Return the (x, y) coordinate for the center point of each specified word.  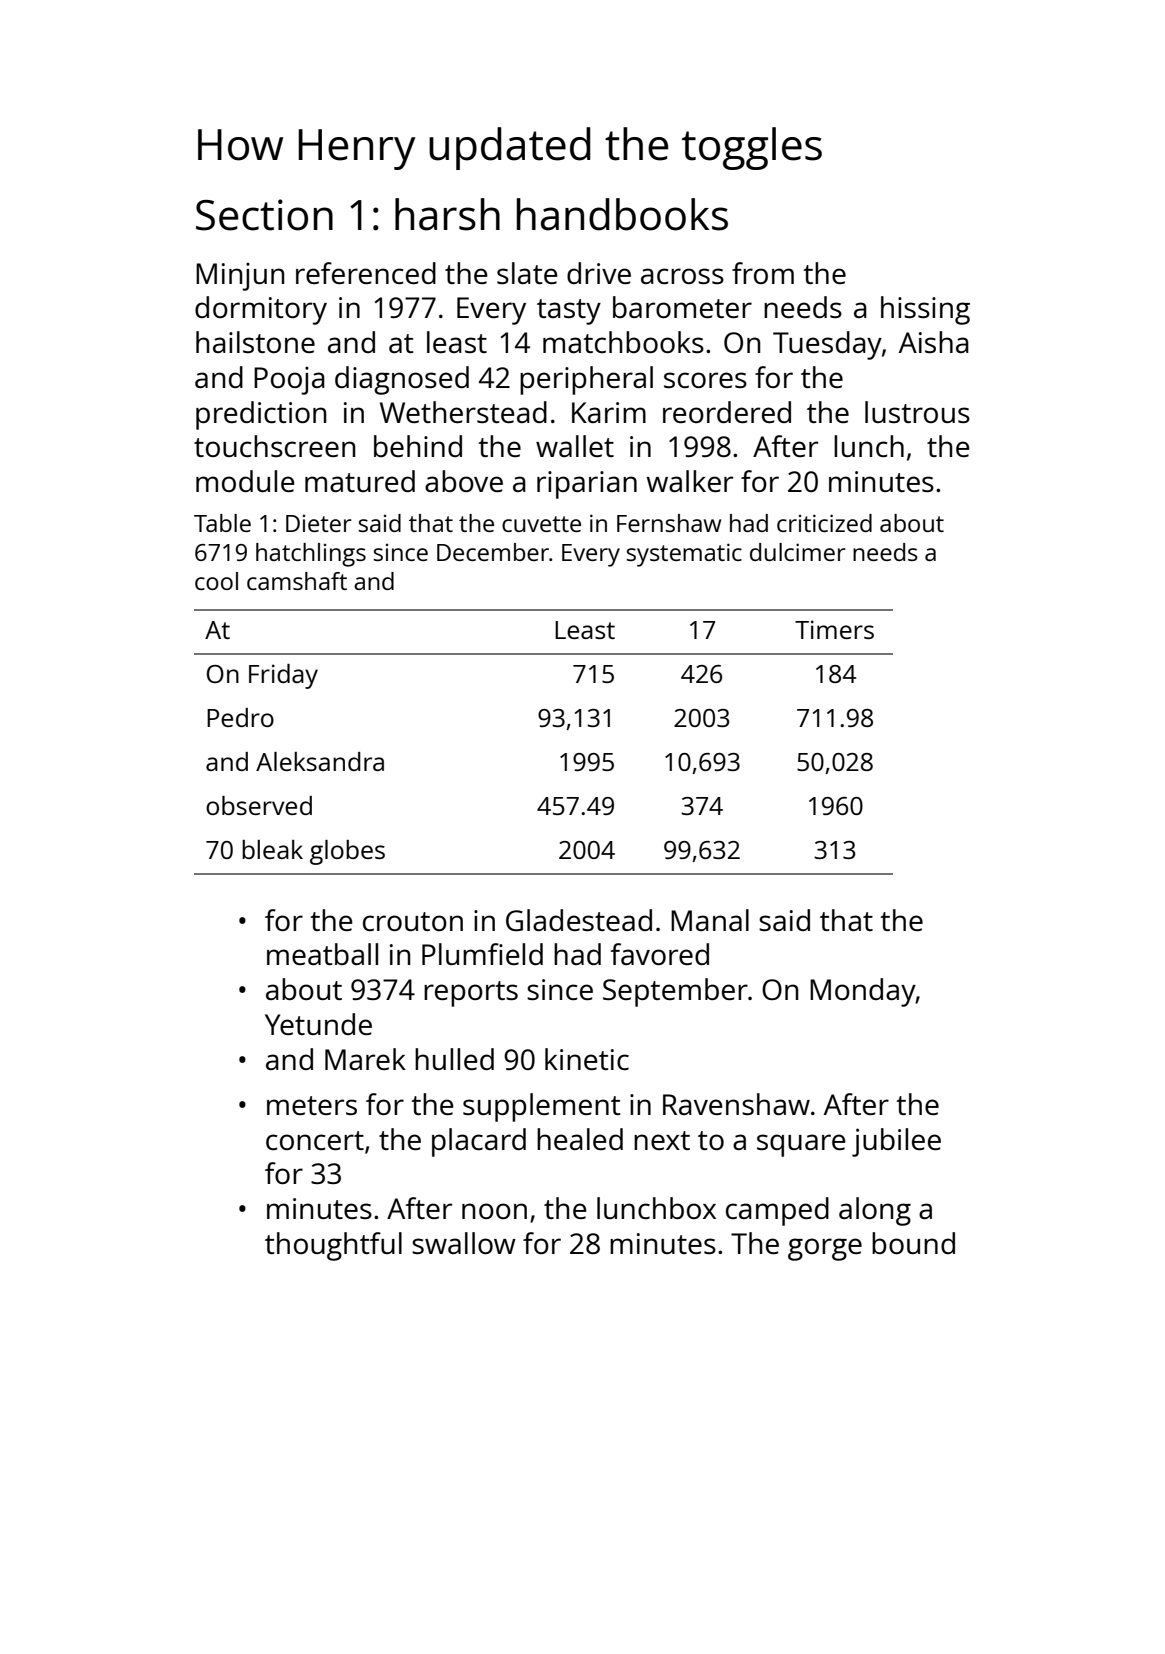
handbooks (622, 214)
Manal (710, 920)
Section (264, 215)
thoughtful (333, 1246)
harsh (447, 214)
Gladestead (579, 920)
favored (659, 954)
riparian (587, 485)
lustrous (917, 412)
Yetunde (318, 1024)
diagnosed (402, 380)
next (662, 1140)
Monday (863, 992)
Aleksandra (320, 761)
